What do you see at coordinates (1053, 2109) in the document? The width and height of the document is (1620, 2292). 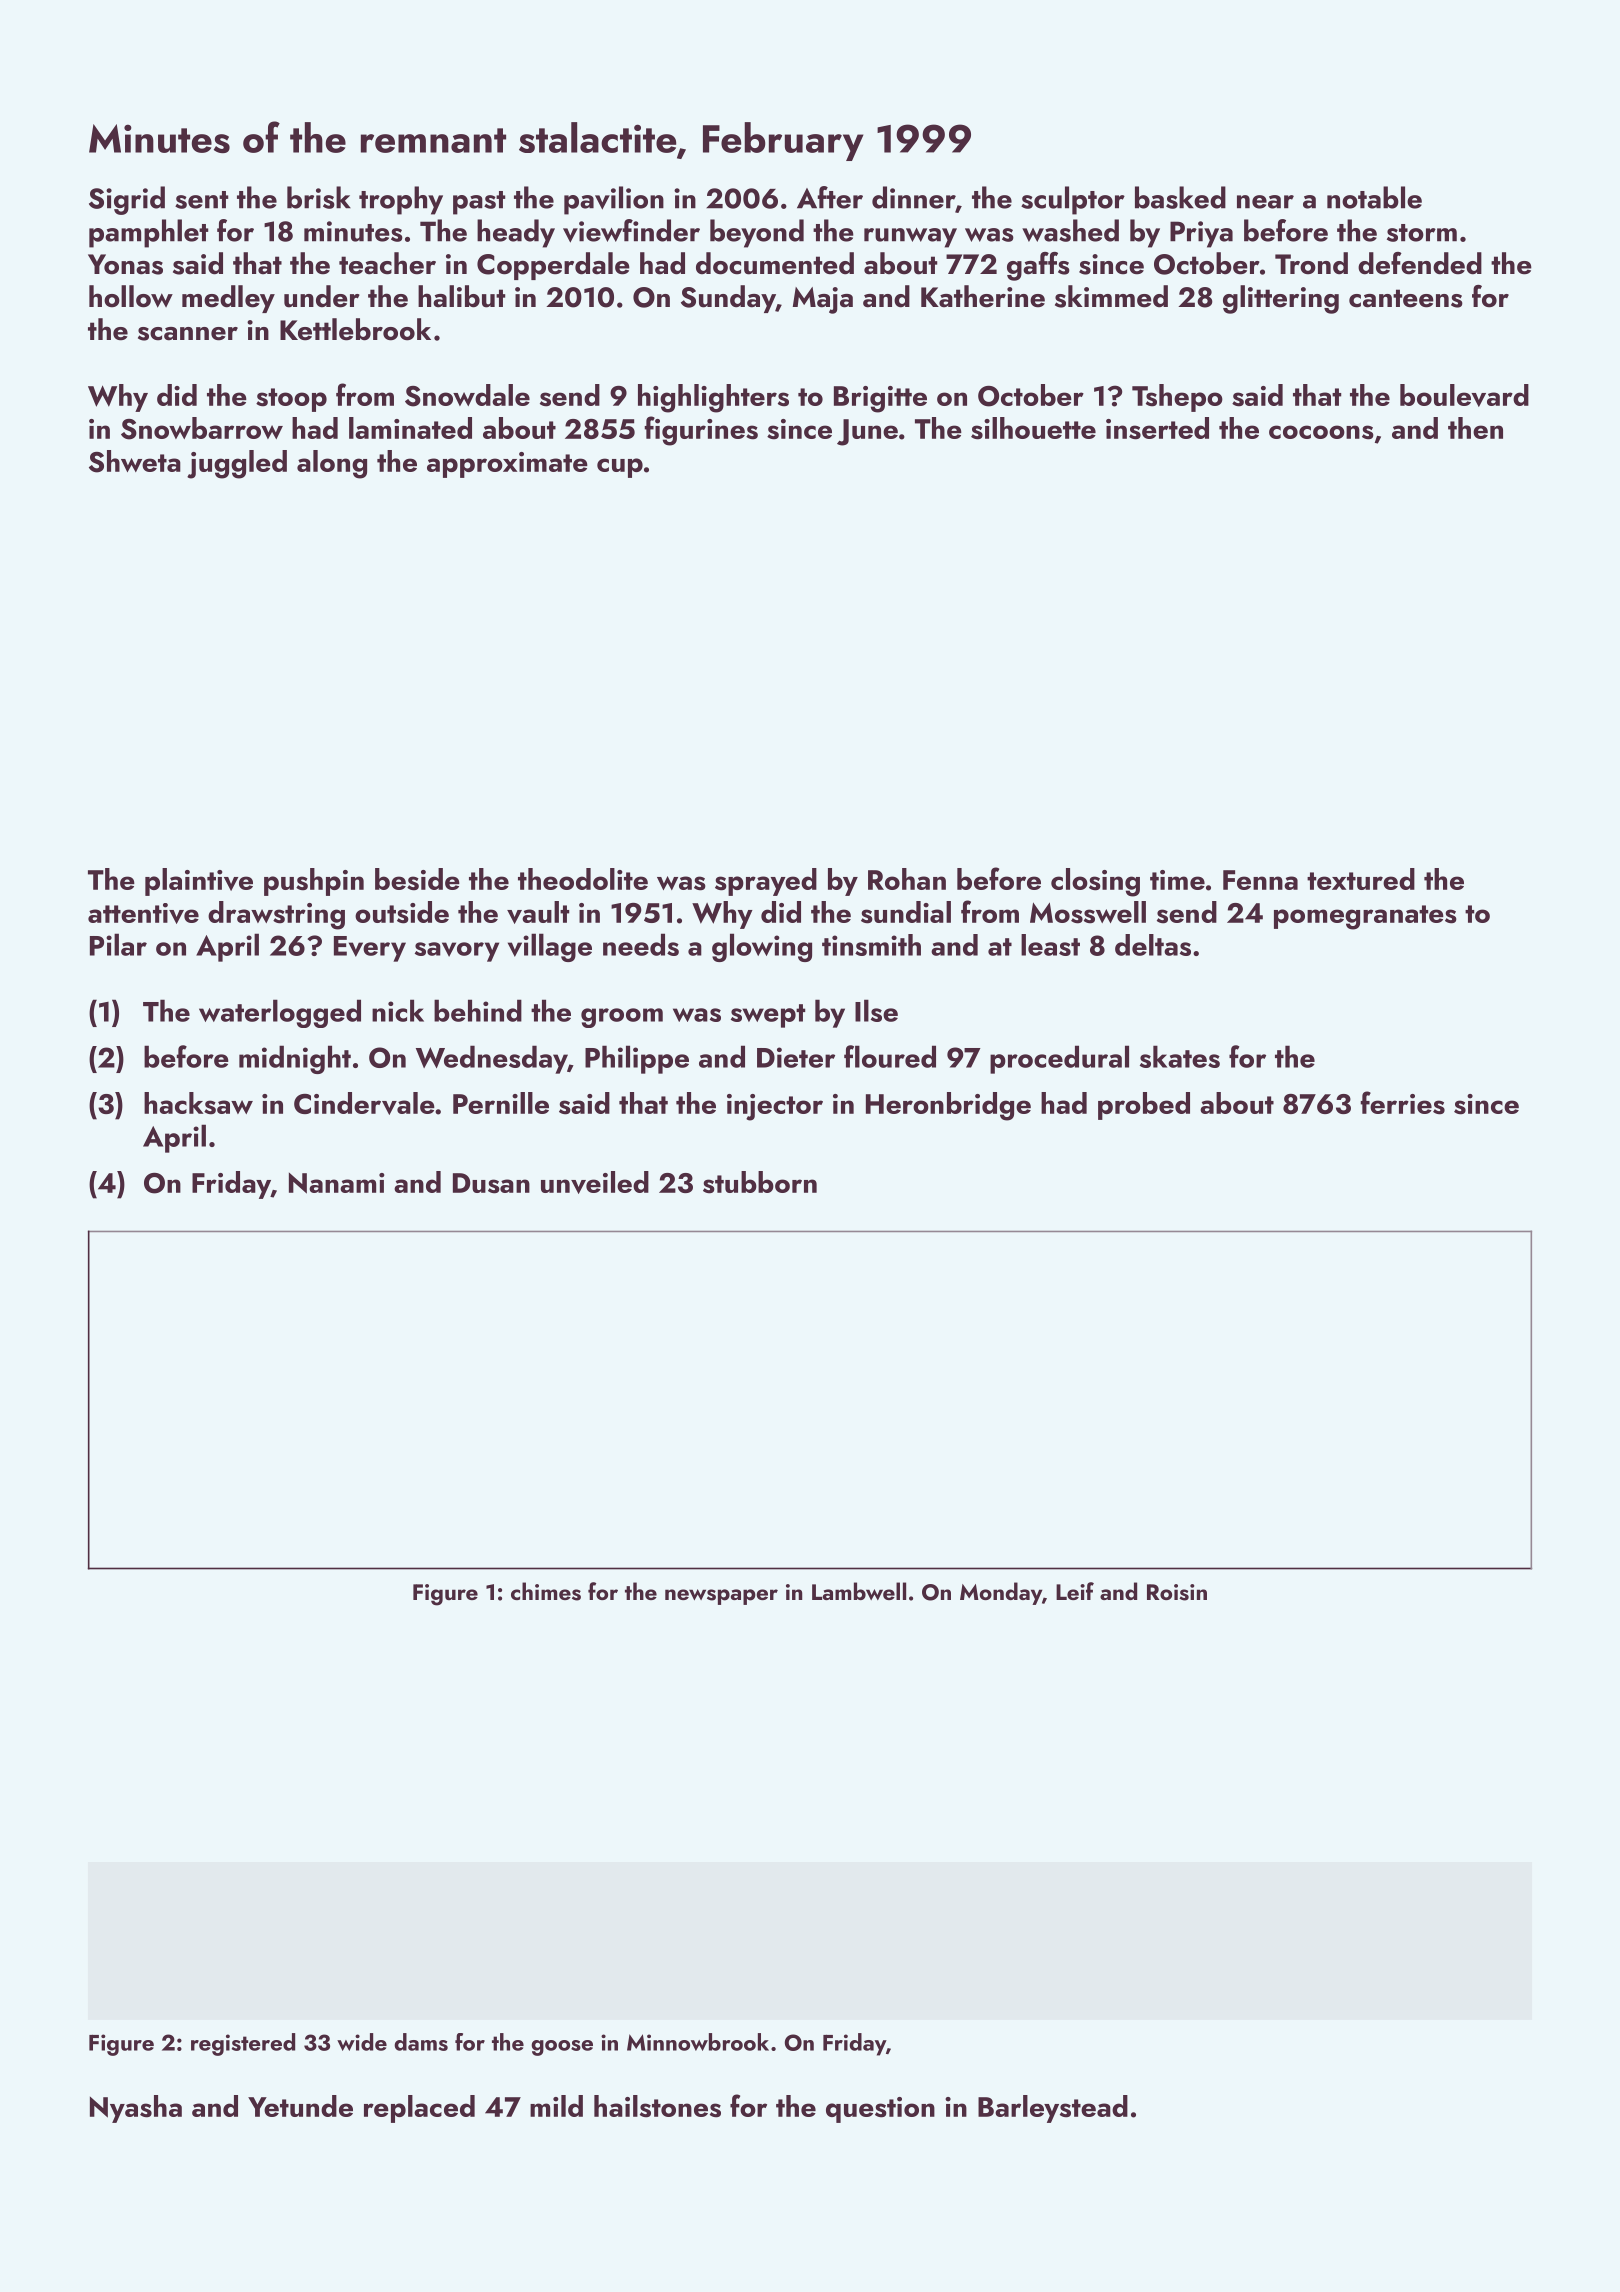 I see `Barleystead` at bounding box center [1053, 2109].
